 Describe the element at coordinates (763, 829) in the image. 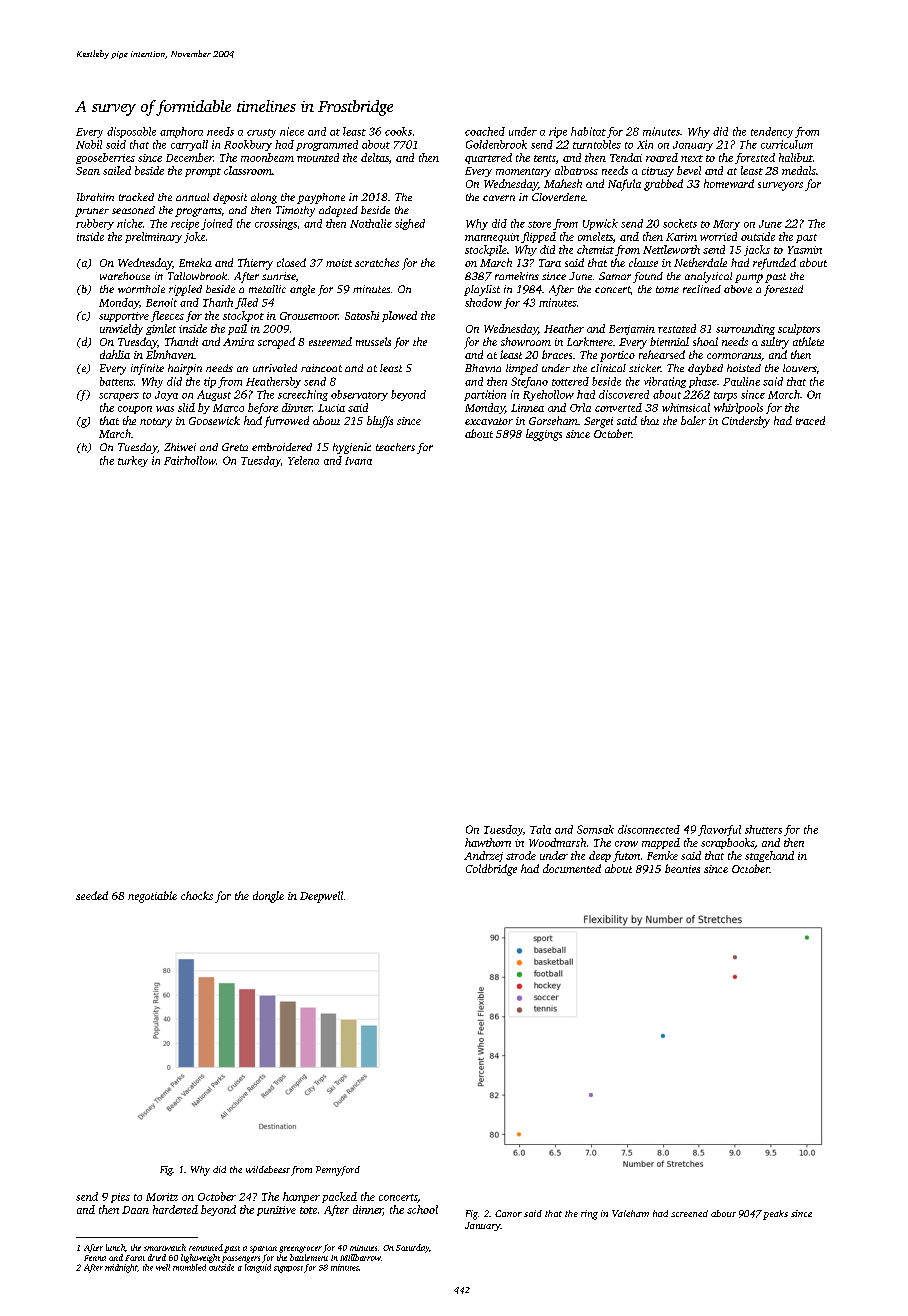

I see `shutters` at that location.
